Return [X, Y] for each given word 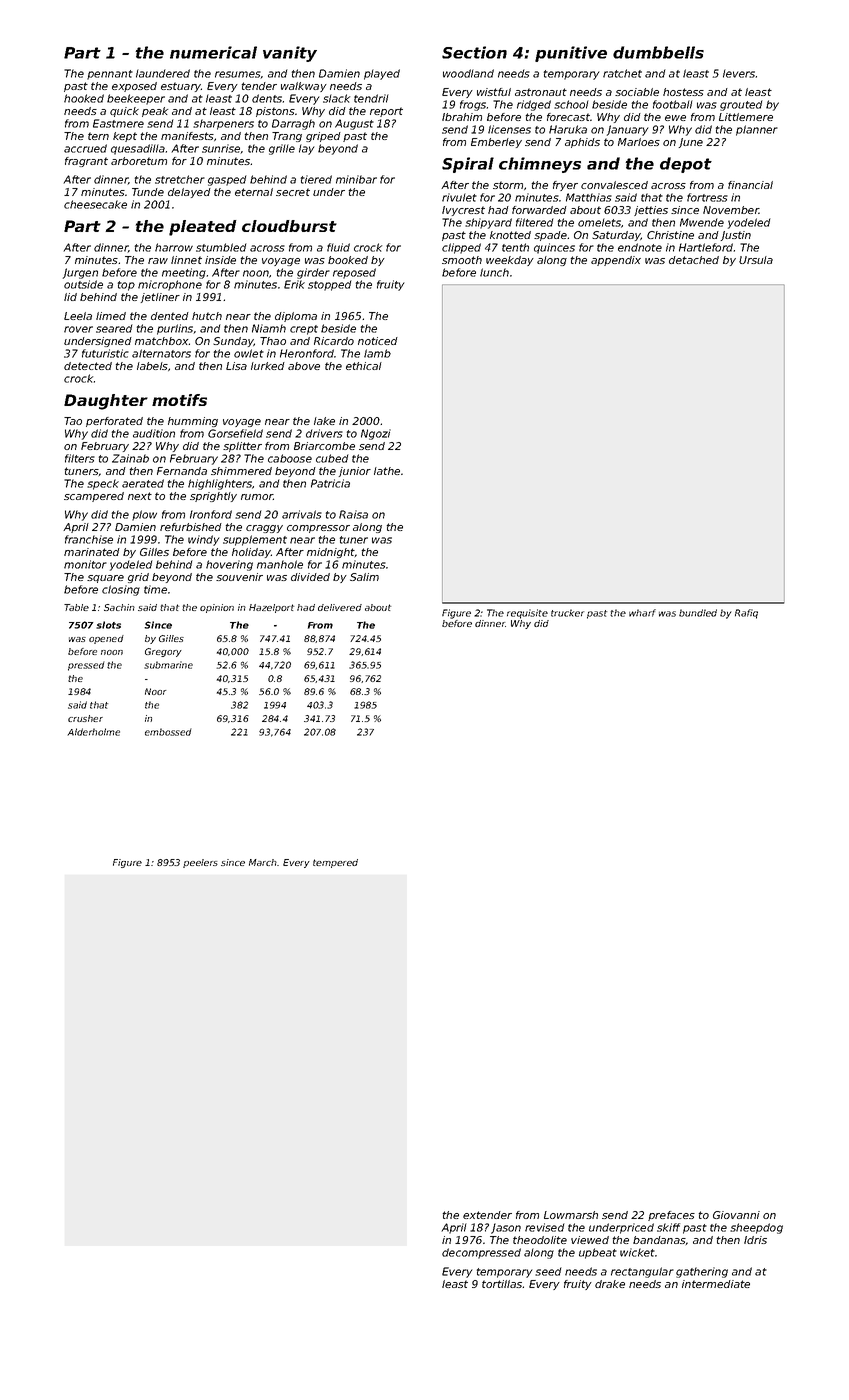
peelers [200, 863]
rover [78, 329]
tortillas [502, 1284]
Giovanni [736, 1215]
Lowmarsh [571, 1215]
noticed [378, 341]
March [263, 862]
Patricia [330, 483]
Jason [506, 1228]
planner [757, 130]
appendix [616, 261]
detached [694, 260]
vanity [290, 54]
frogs [473, 105]
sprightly [213, 497]
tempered [335, 863]
